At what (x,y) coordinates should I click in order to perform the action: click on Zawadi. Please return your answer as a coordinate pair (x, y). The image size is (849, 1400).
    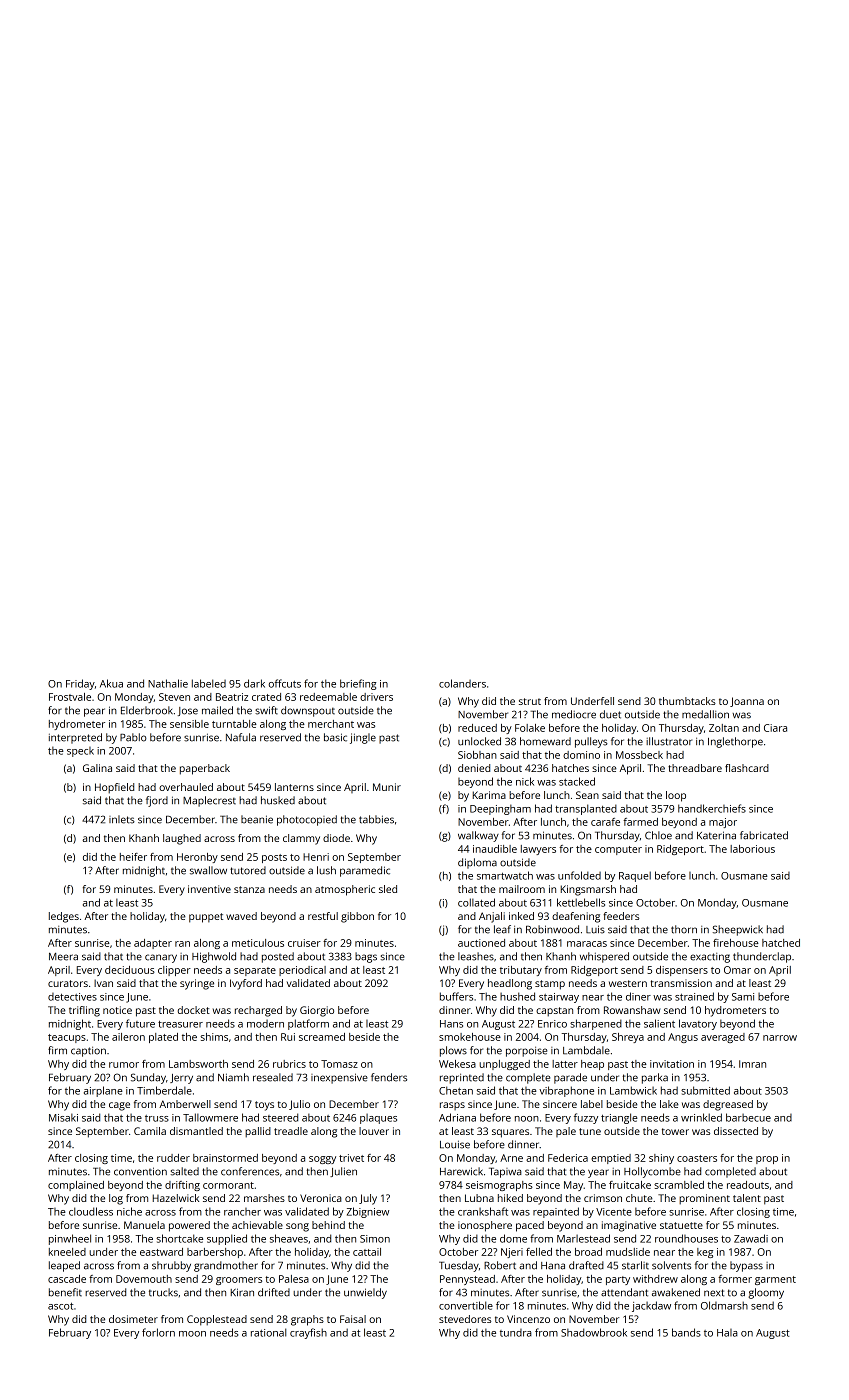
    Looking at the image, I should click on (751, 1238).
